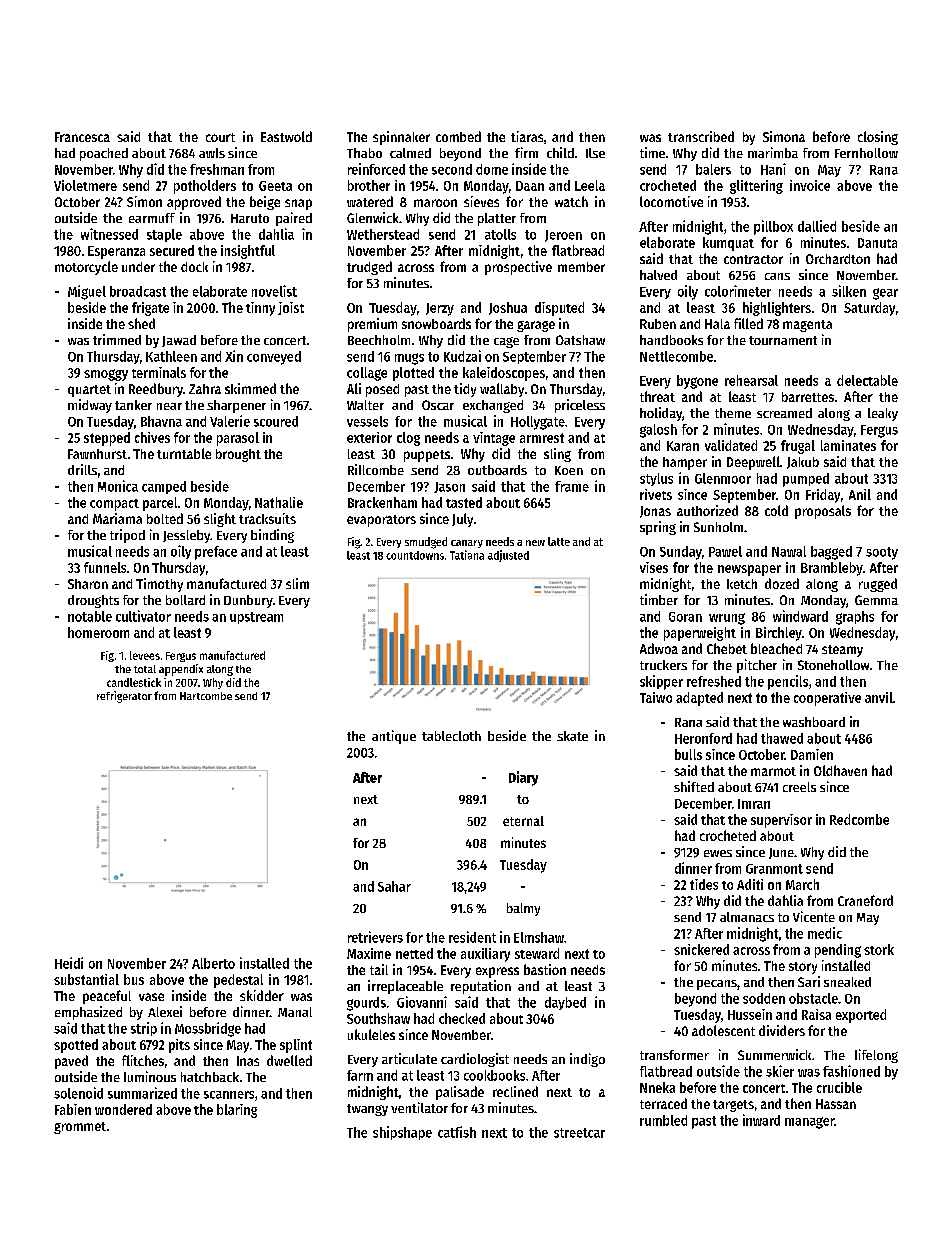  Describe the element at coordinates (297, 583) in the screenshot. I see `slim` at that location.
